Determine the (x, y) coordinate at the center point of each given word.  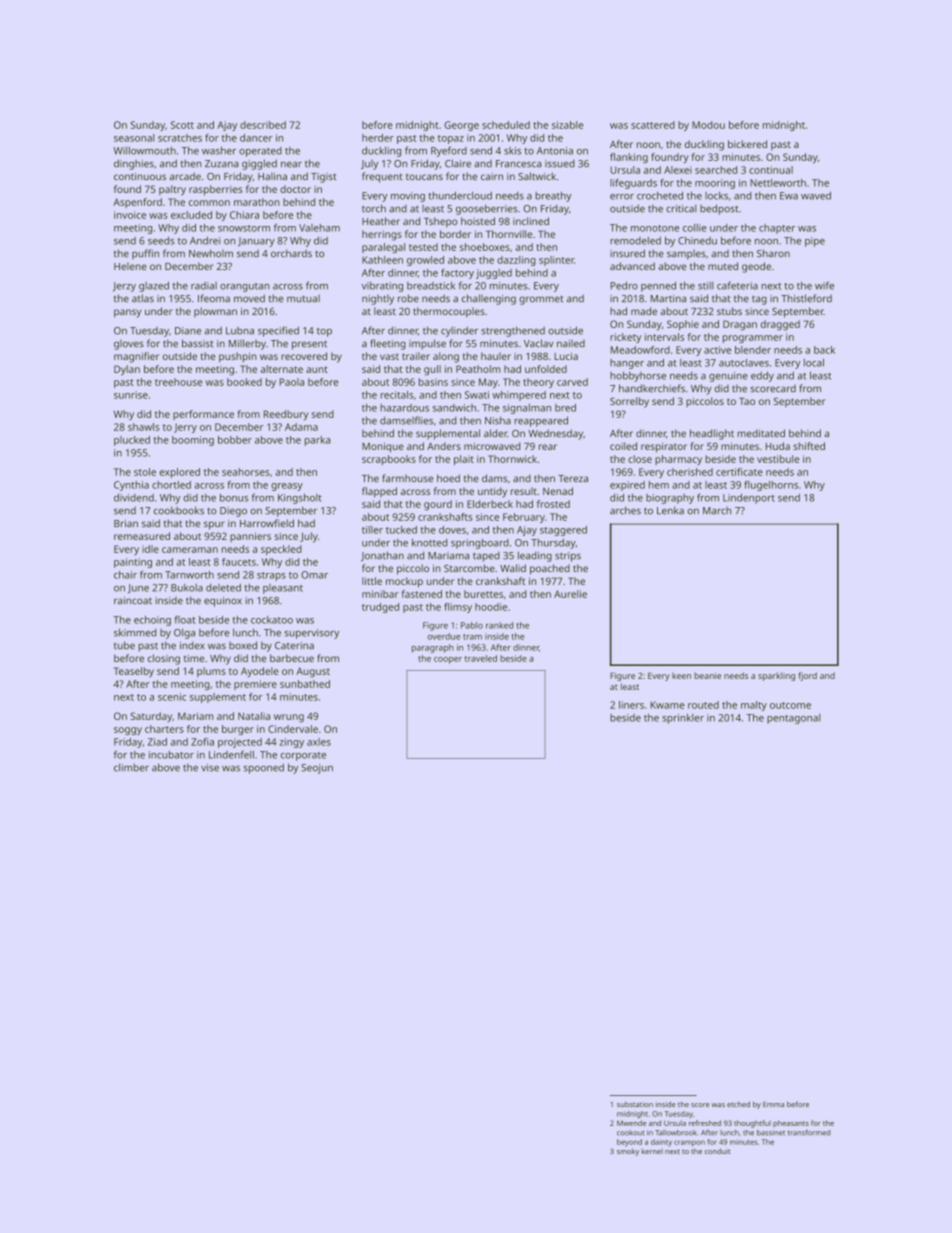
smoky (628, 1152)
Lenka (670, 510)
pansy (127, 313)
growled (425, 261)
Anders (444, 446)
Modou (708, 125)
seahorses (246, 472)
